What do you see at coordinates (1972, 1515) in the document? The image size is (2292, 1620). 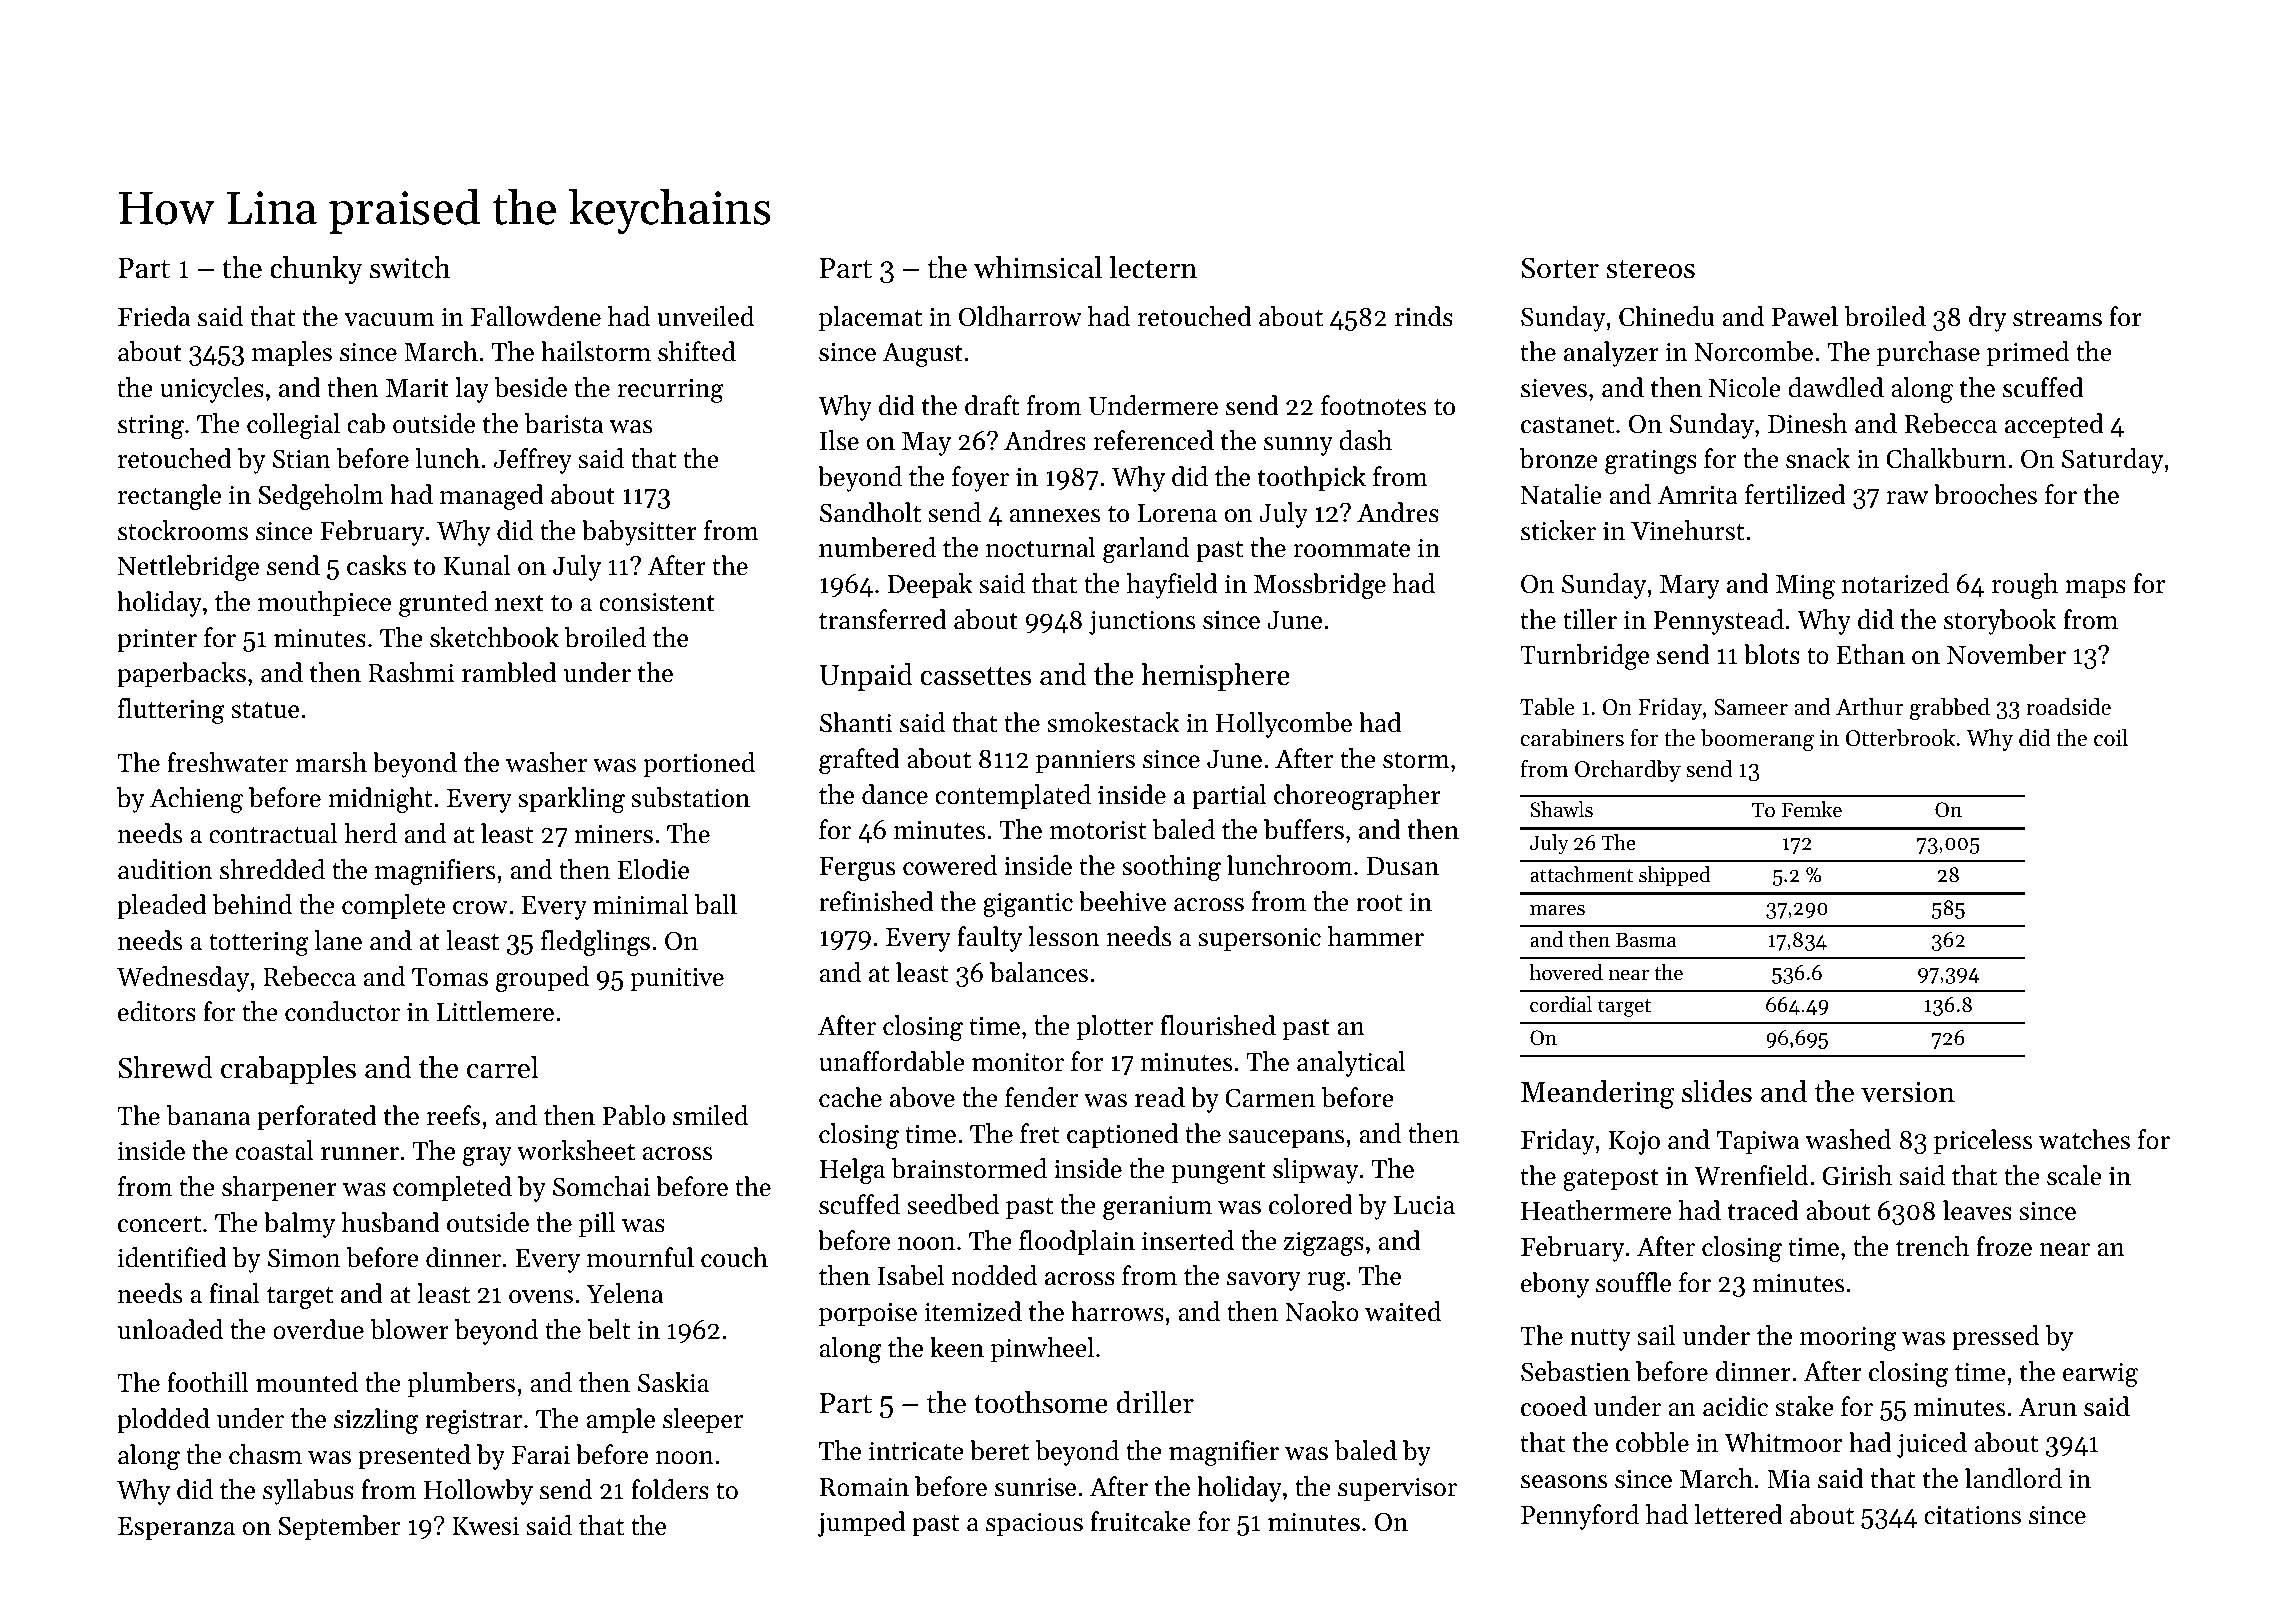 I see `citations` at bounding box center [1972, 1515].
